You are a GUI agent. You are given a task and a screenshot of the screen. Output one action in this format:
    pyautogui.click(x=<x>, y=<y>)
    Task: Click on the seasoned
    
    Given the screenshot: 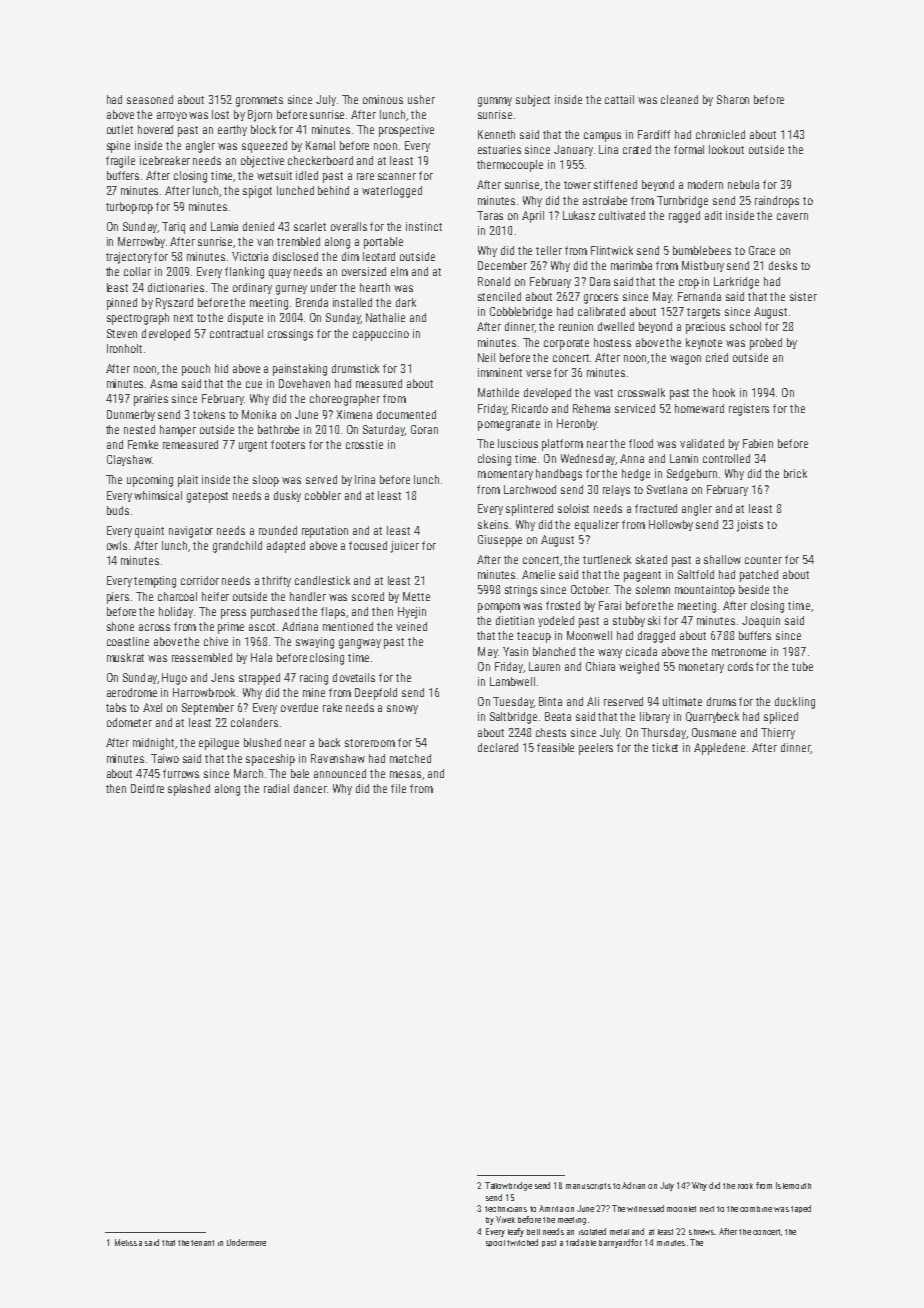 What is the action you would take?
    pyautogui.click(x=150, y=99)
